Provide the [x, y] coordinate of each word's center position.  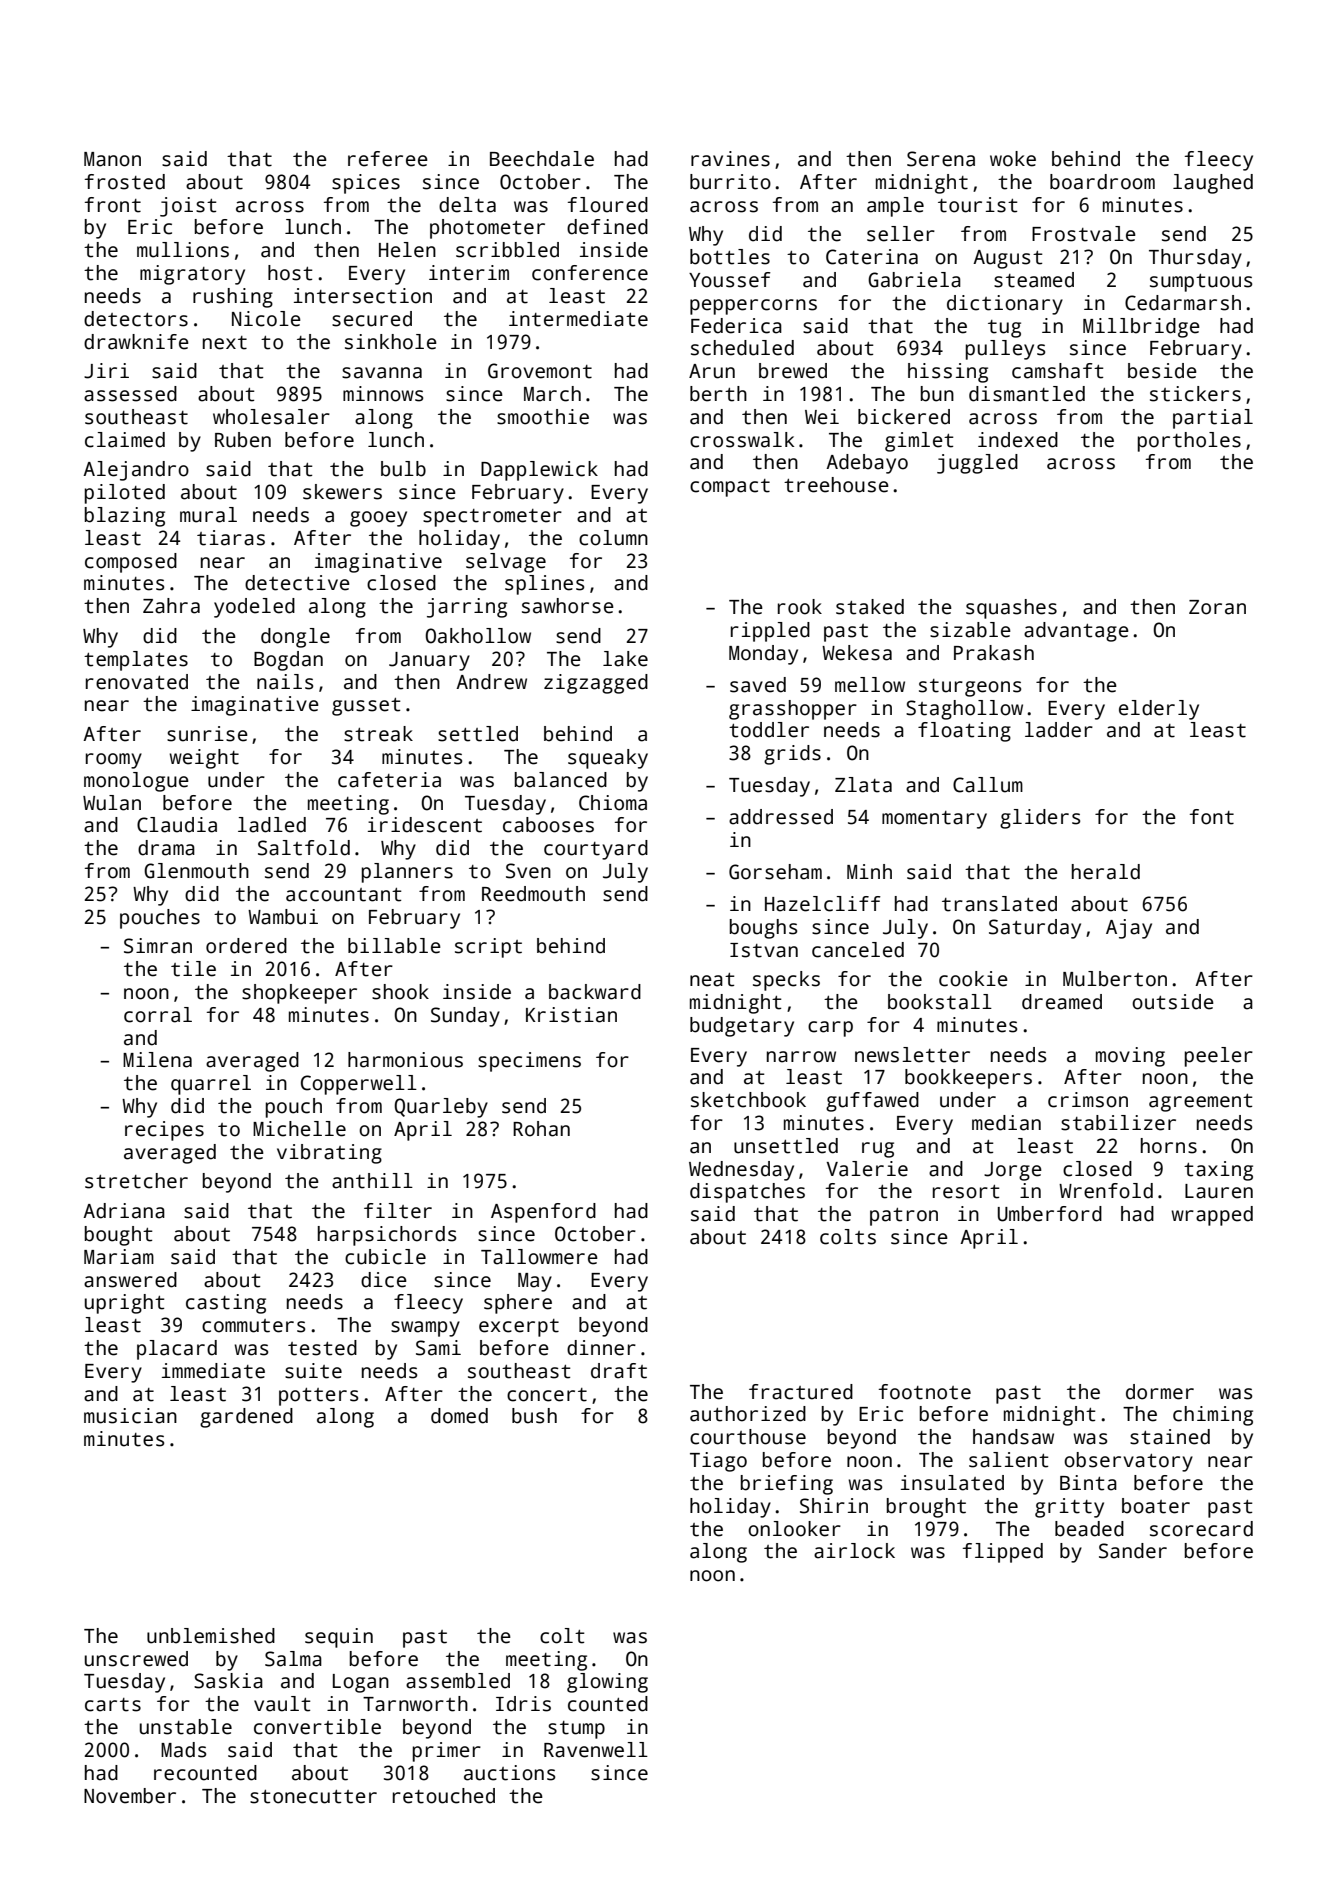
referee [388, 159]
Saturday [1035, 929]
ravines [730, 159]
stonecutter [313, 1797]
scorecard [1201, 1529]
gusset [366, 707]
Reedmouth [533, 894]
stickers [1195, 394]
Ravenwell [596, 1750]
